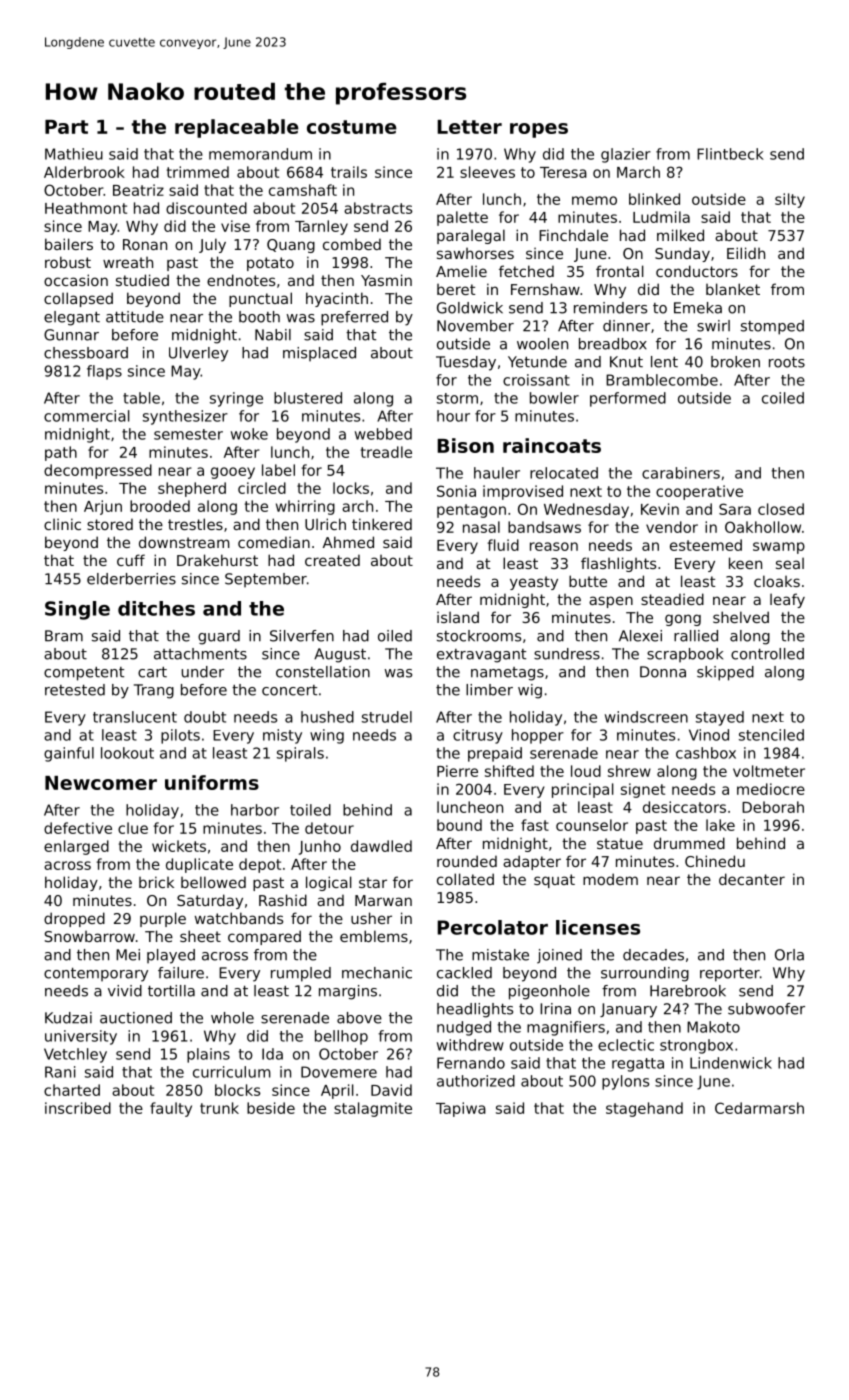  Describe the element at coordinates (66, 127) in the screenshot. I see `Part` at that location.
